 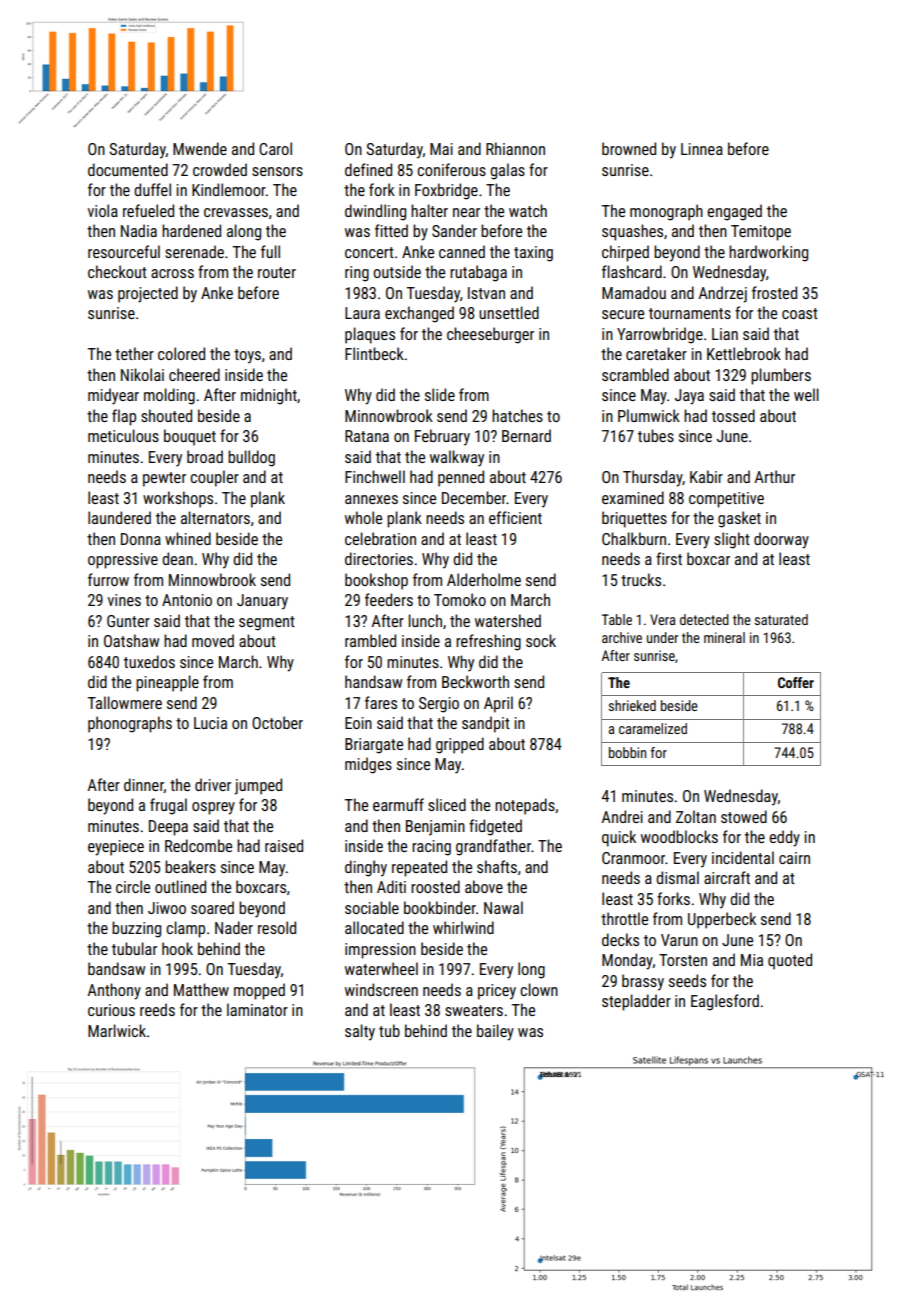 What do you see at coordinates (706, 476) in the image?
I see `Kabir` at bounding box center [706, 476].
